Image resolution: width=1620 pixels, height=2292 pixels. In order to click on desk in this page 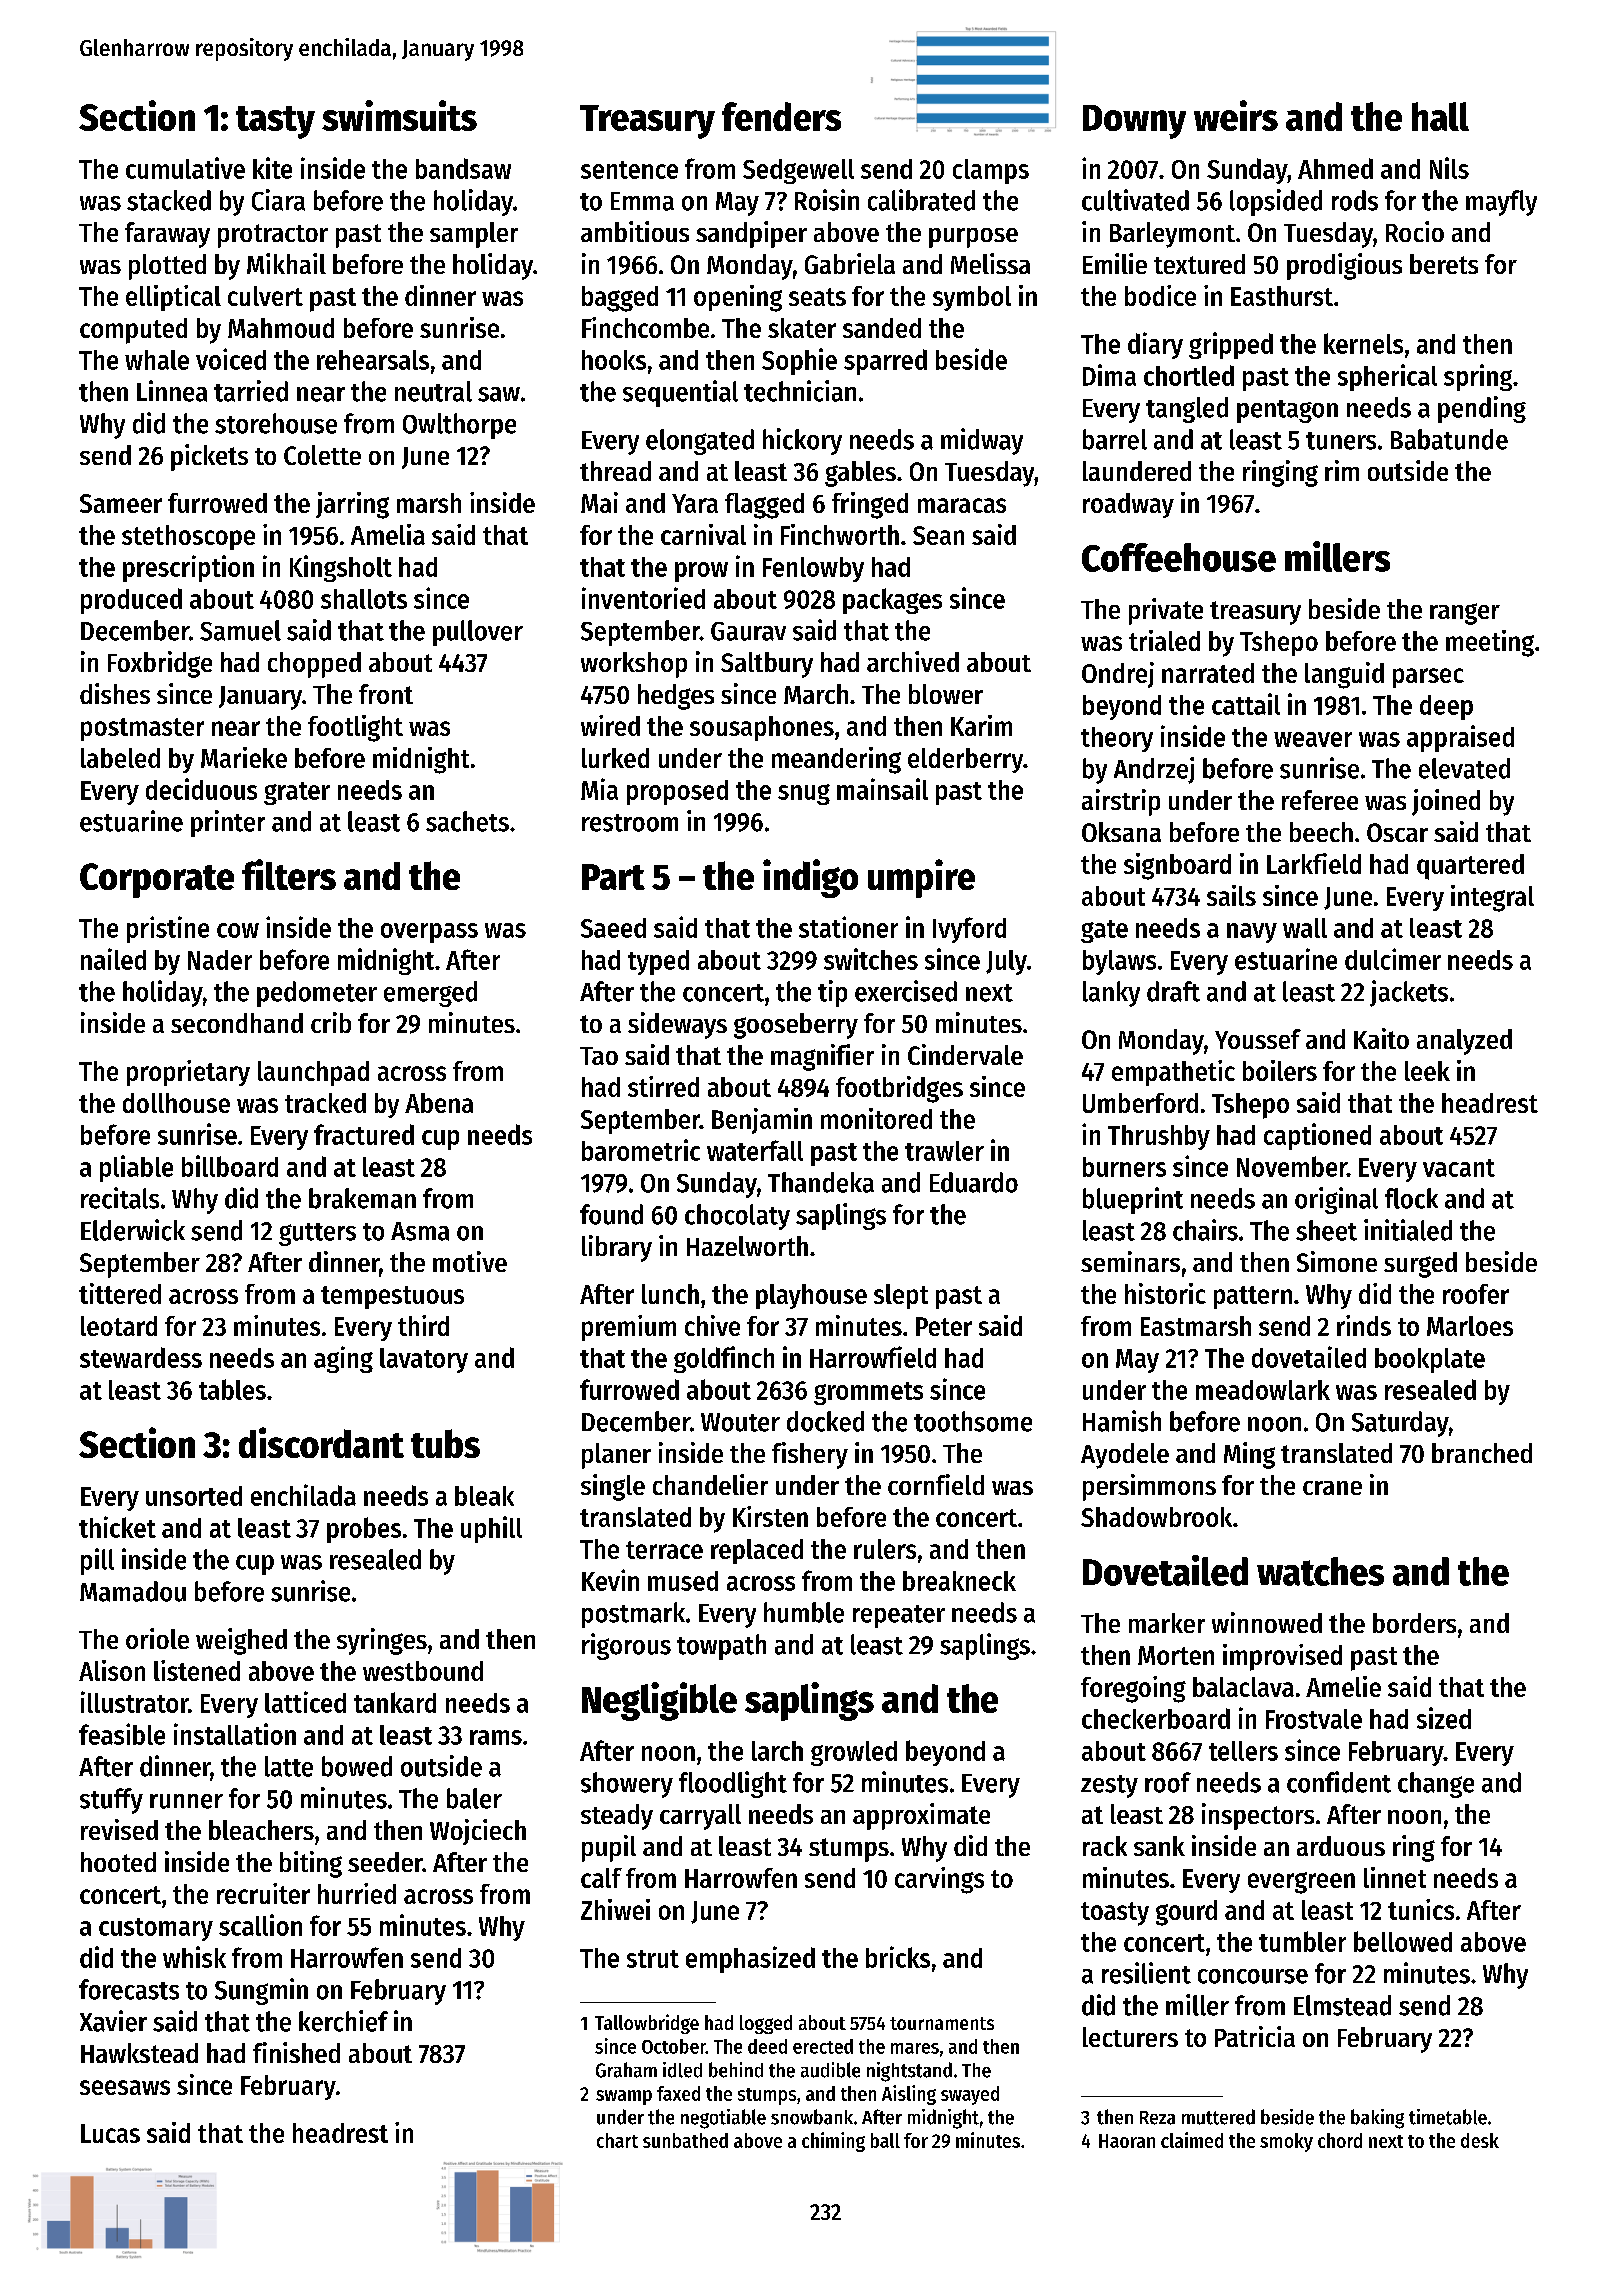, I will do `click(1480, 2140)`.
